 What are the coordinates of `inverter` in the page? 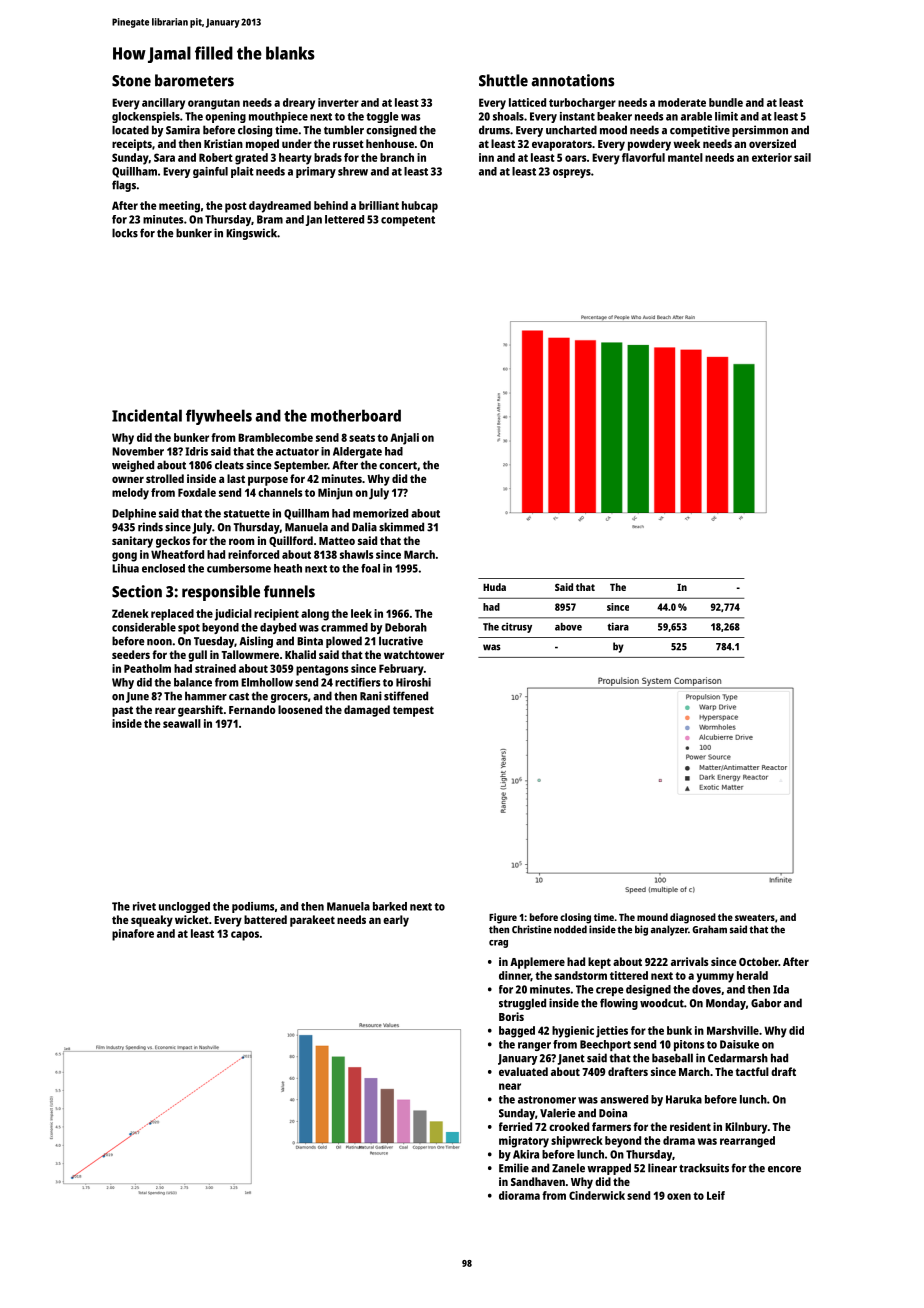 It's located at (338, 102).
